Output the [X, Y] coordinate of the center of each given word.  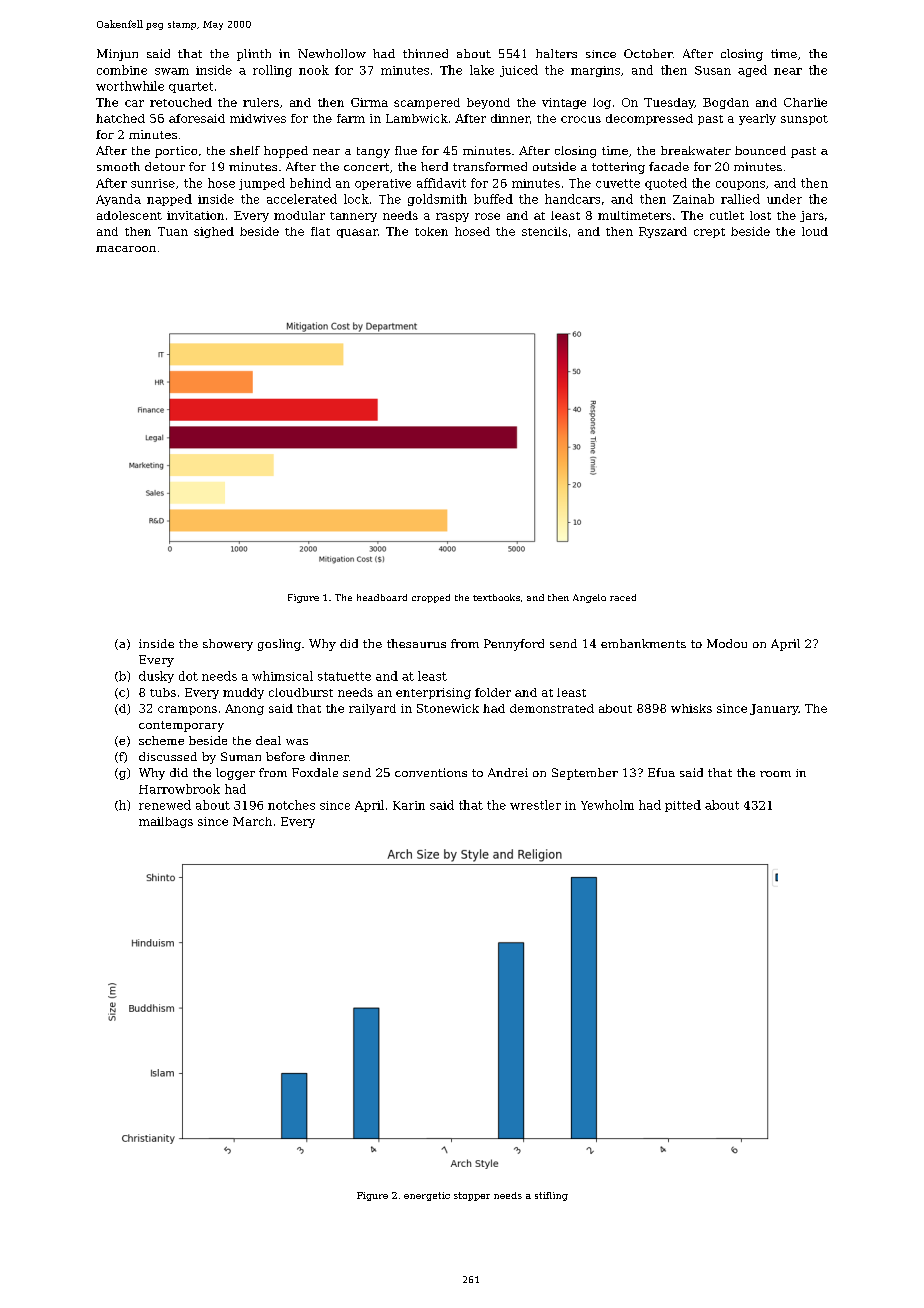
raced [623, 597]
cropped [431, 598]
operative [383, 184]
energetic [427, 1196]
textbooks [496, 597]
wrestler [535, 805]
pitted [683, 806]
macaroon [126, 249]
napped [169, 200]
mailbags [166, 822]
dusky [156, 677]
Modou [727, 643]
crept [709, 233]
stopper [472, 1196]
